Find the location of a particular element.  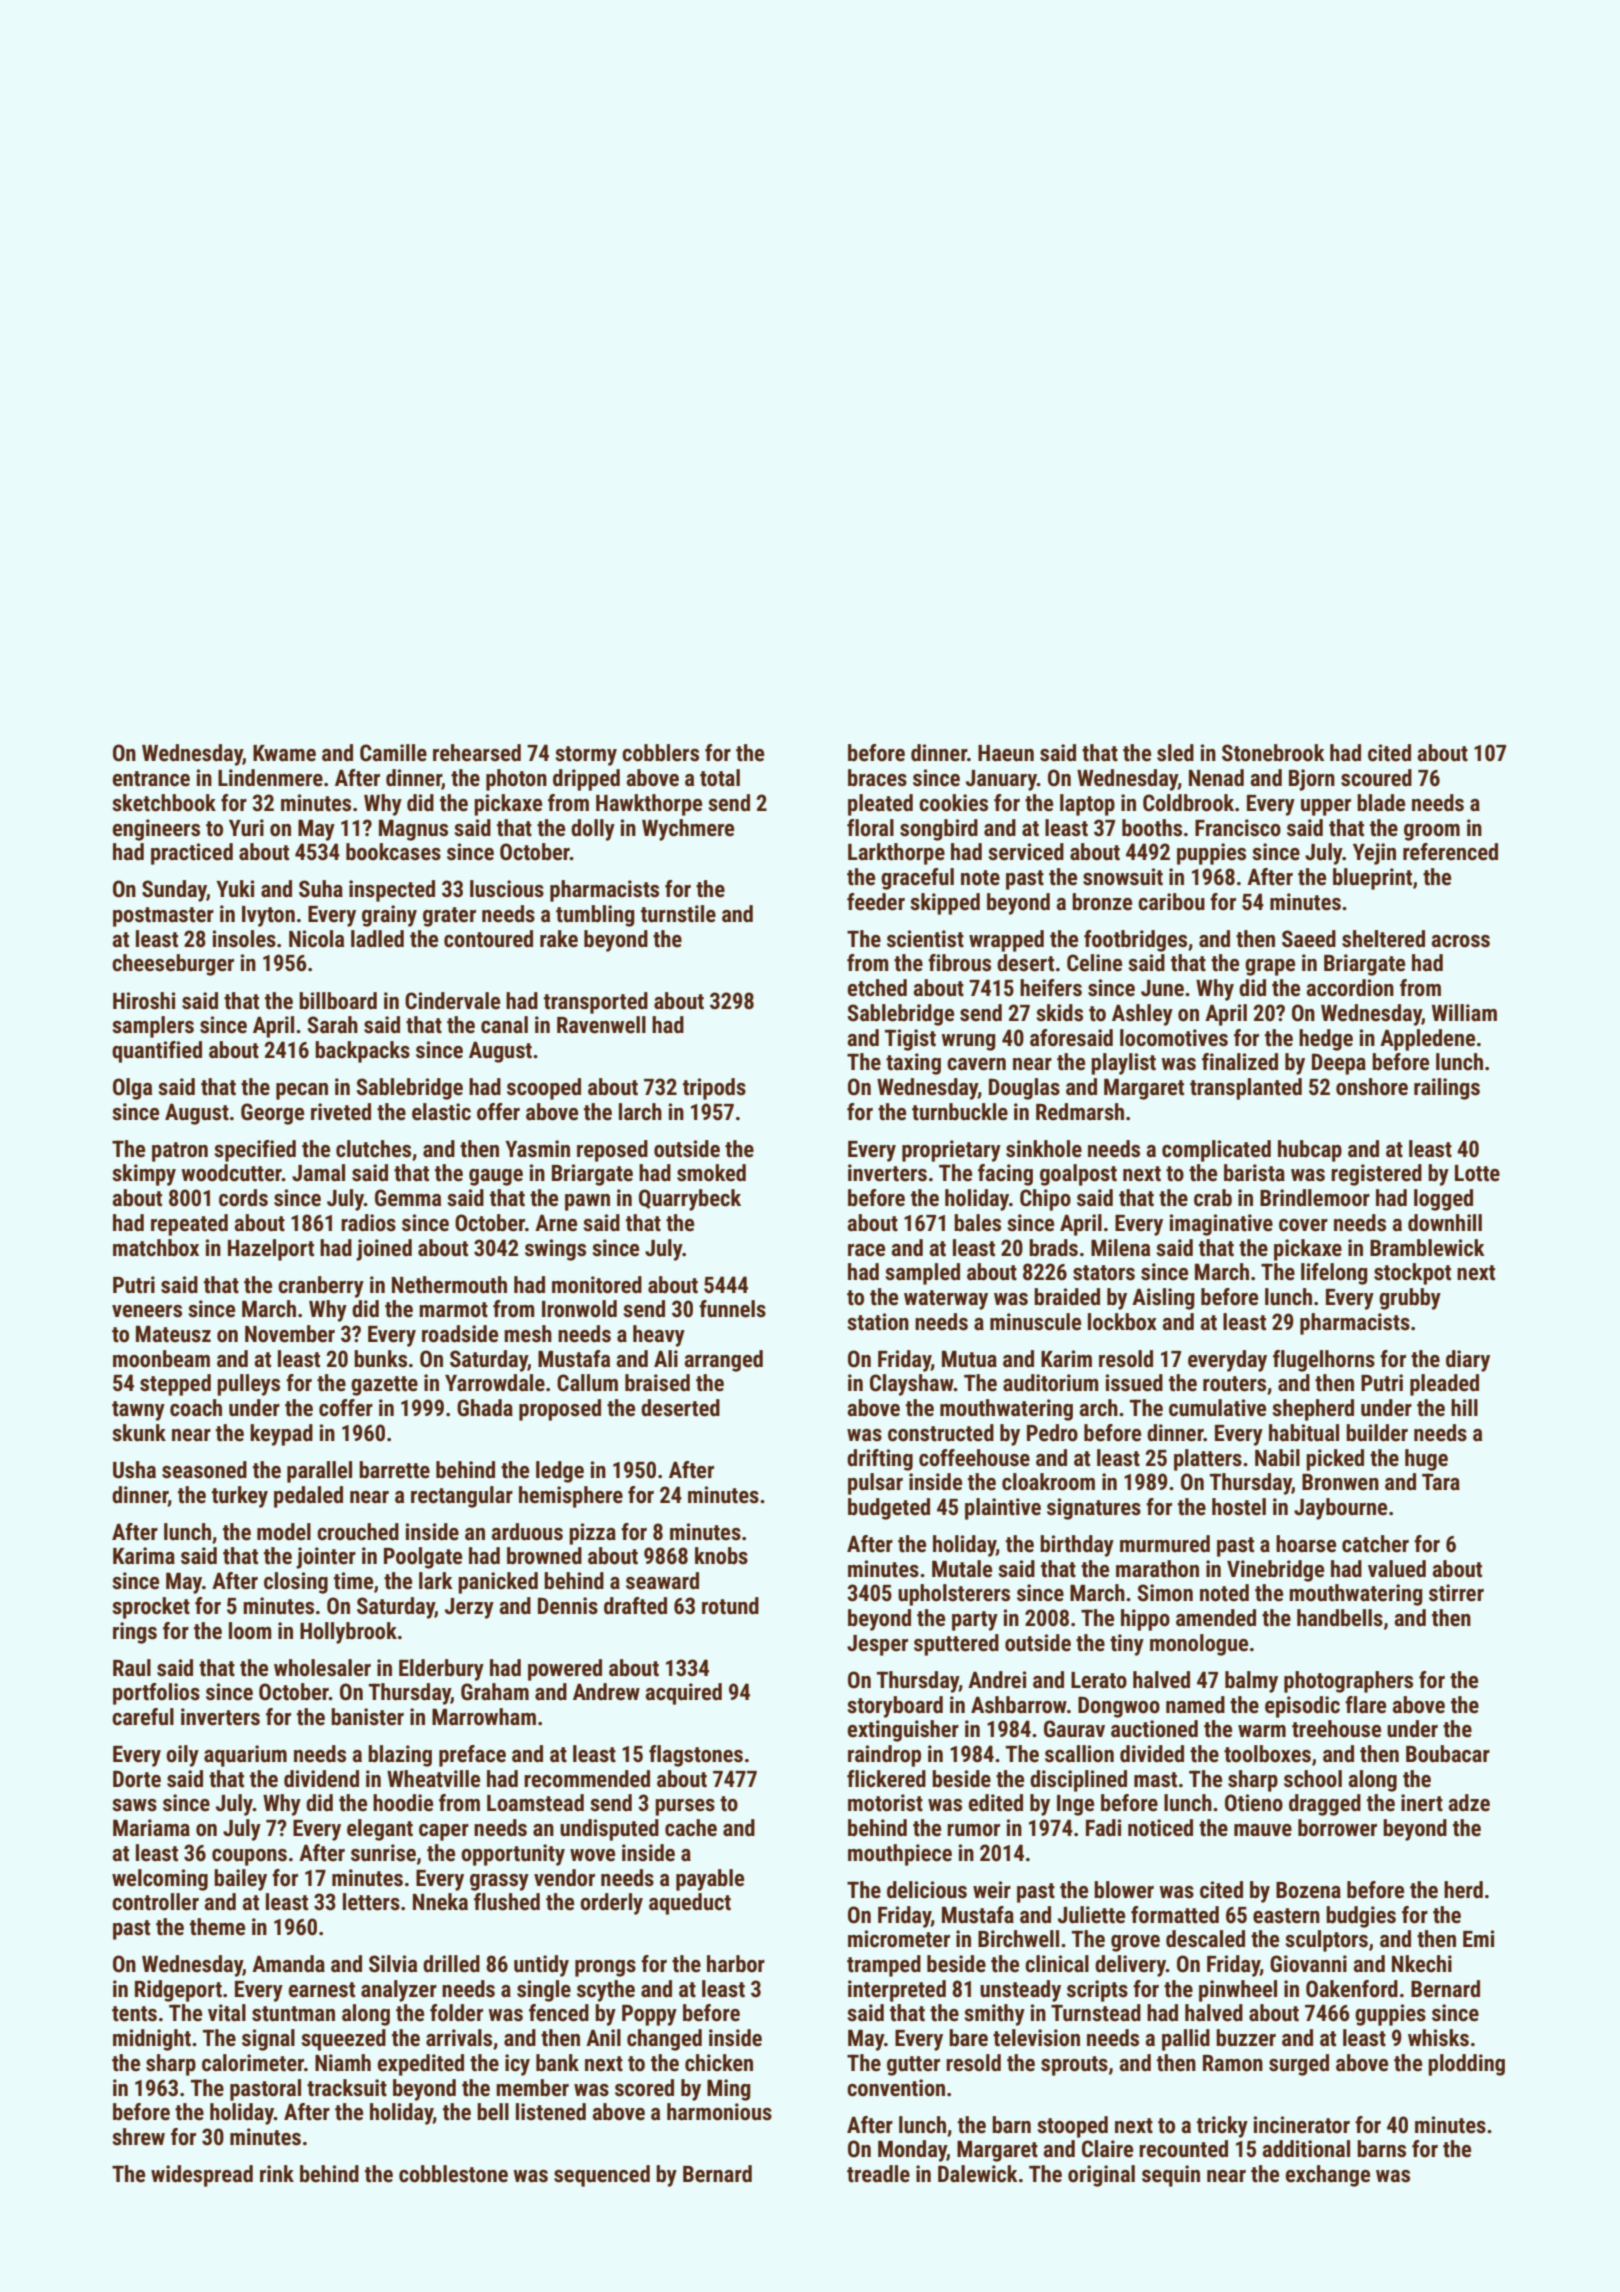

chicken is located at coordinates (719, 2063).
